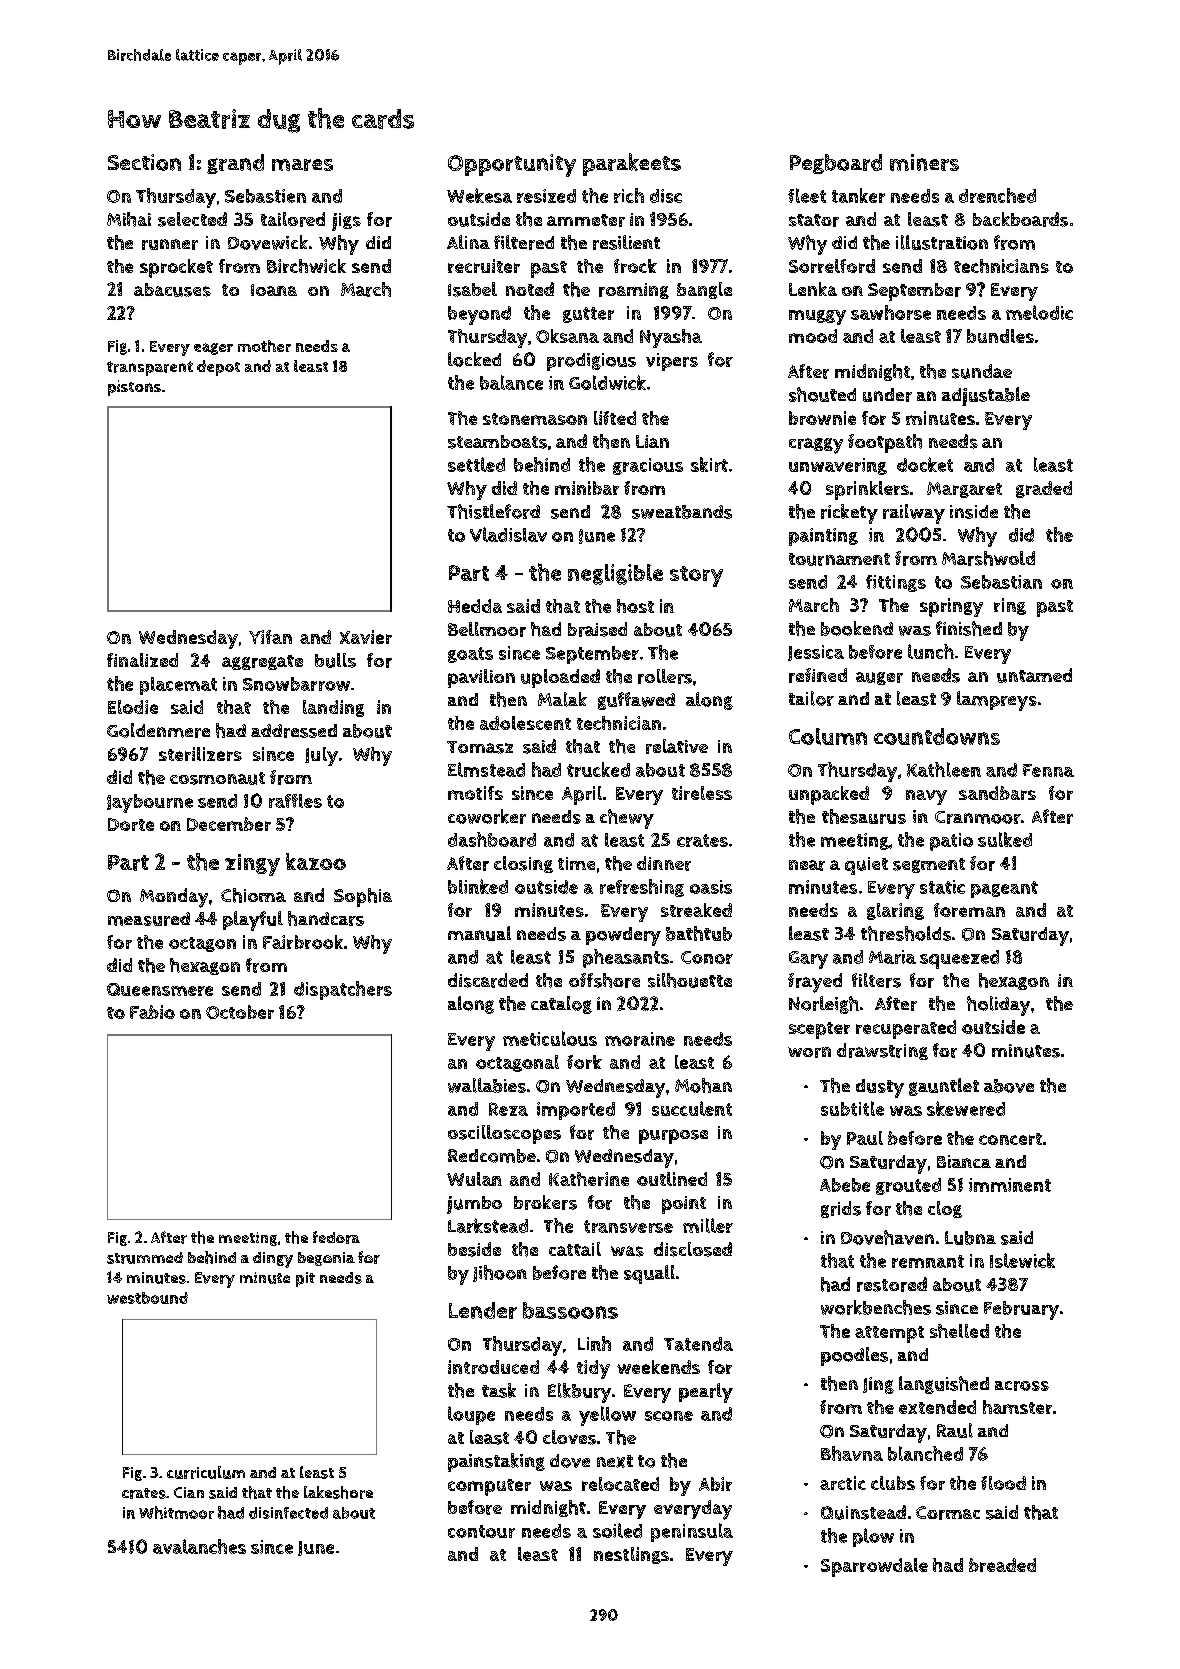 The height and width of the page is (1669, 1180). What do you see at coordinates (696, 910) in the page?
I see `streaked` at bounding box center [696, 910].
